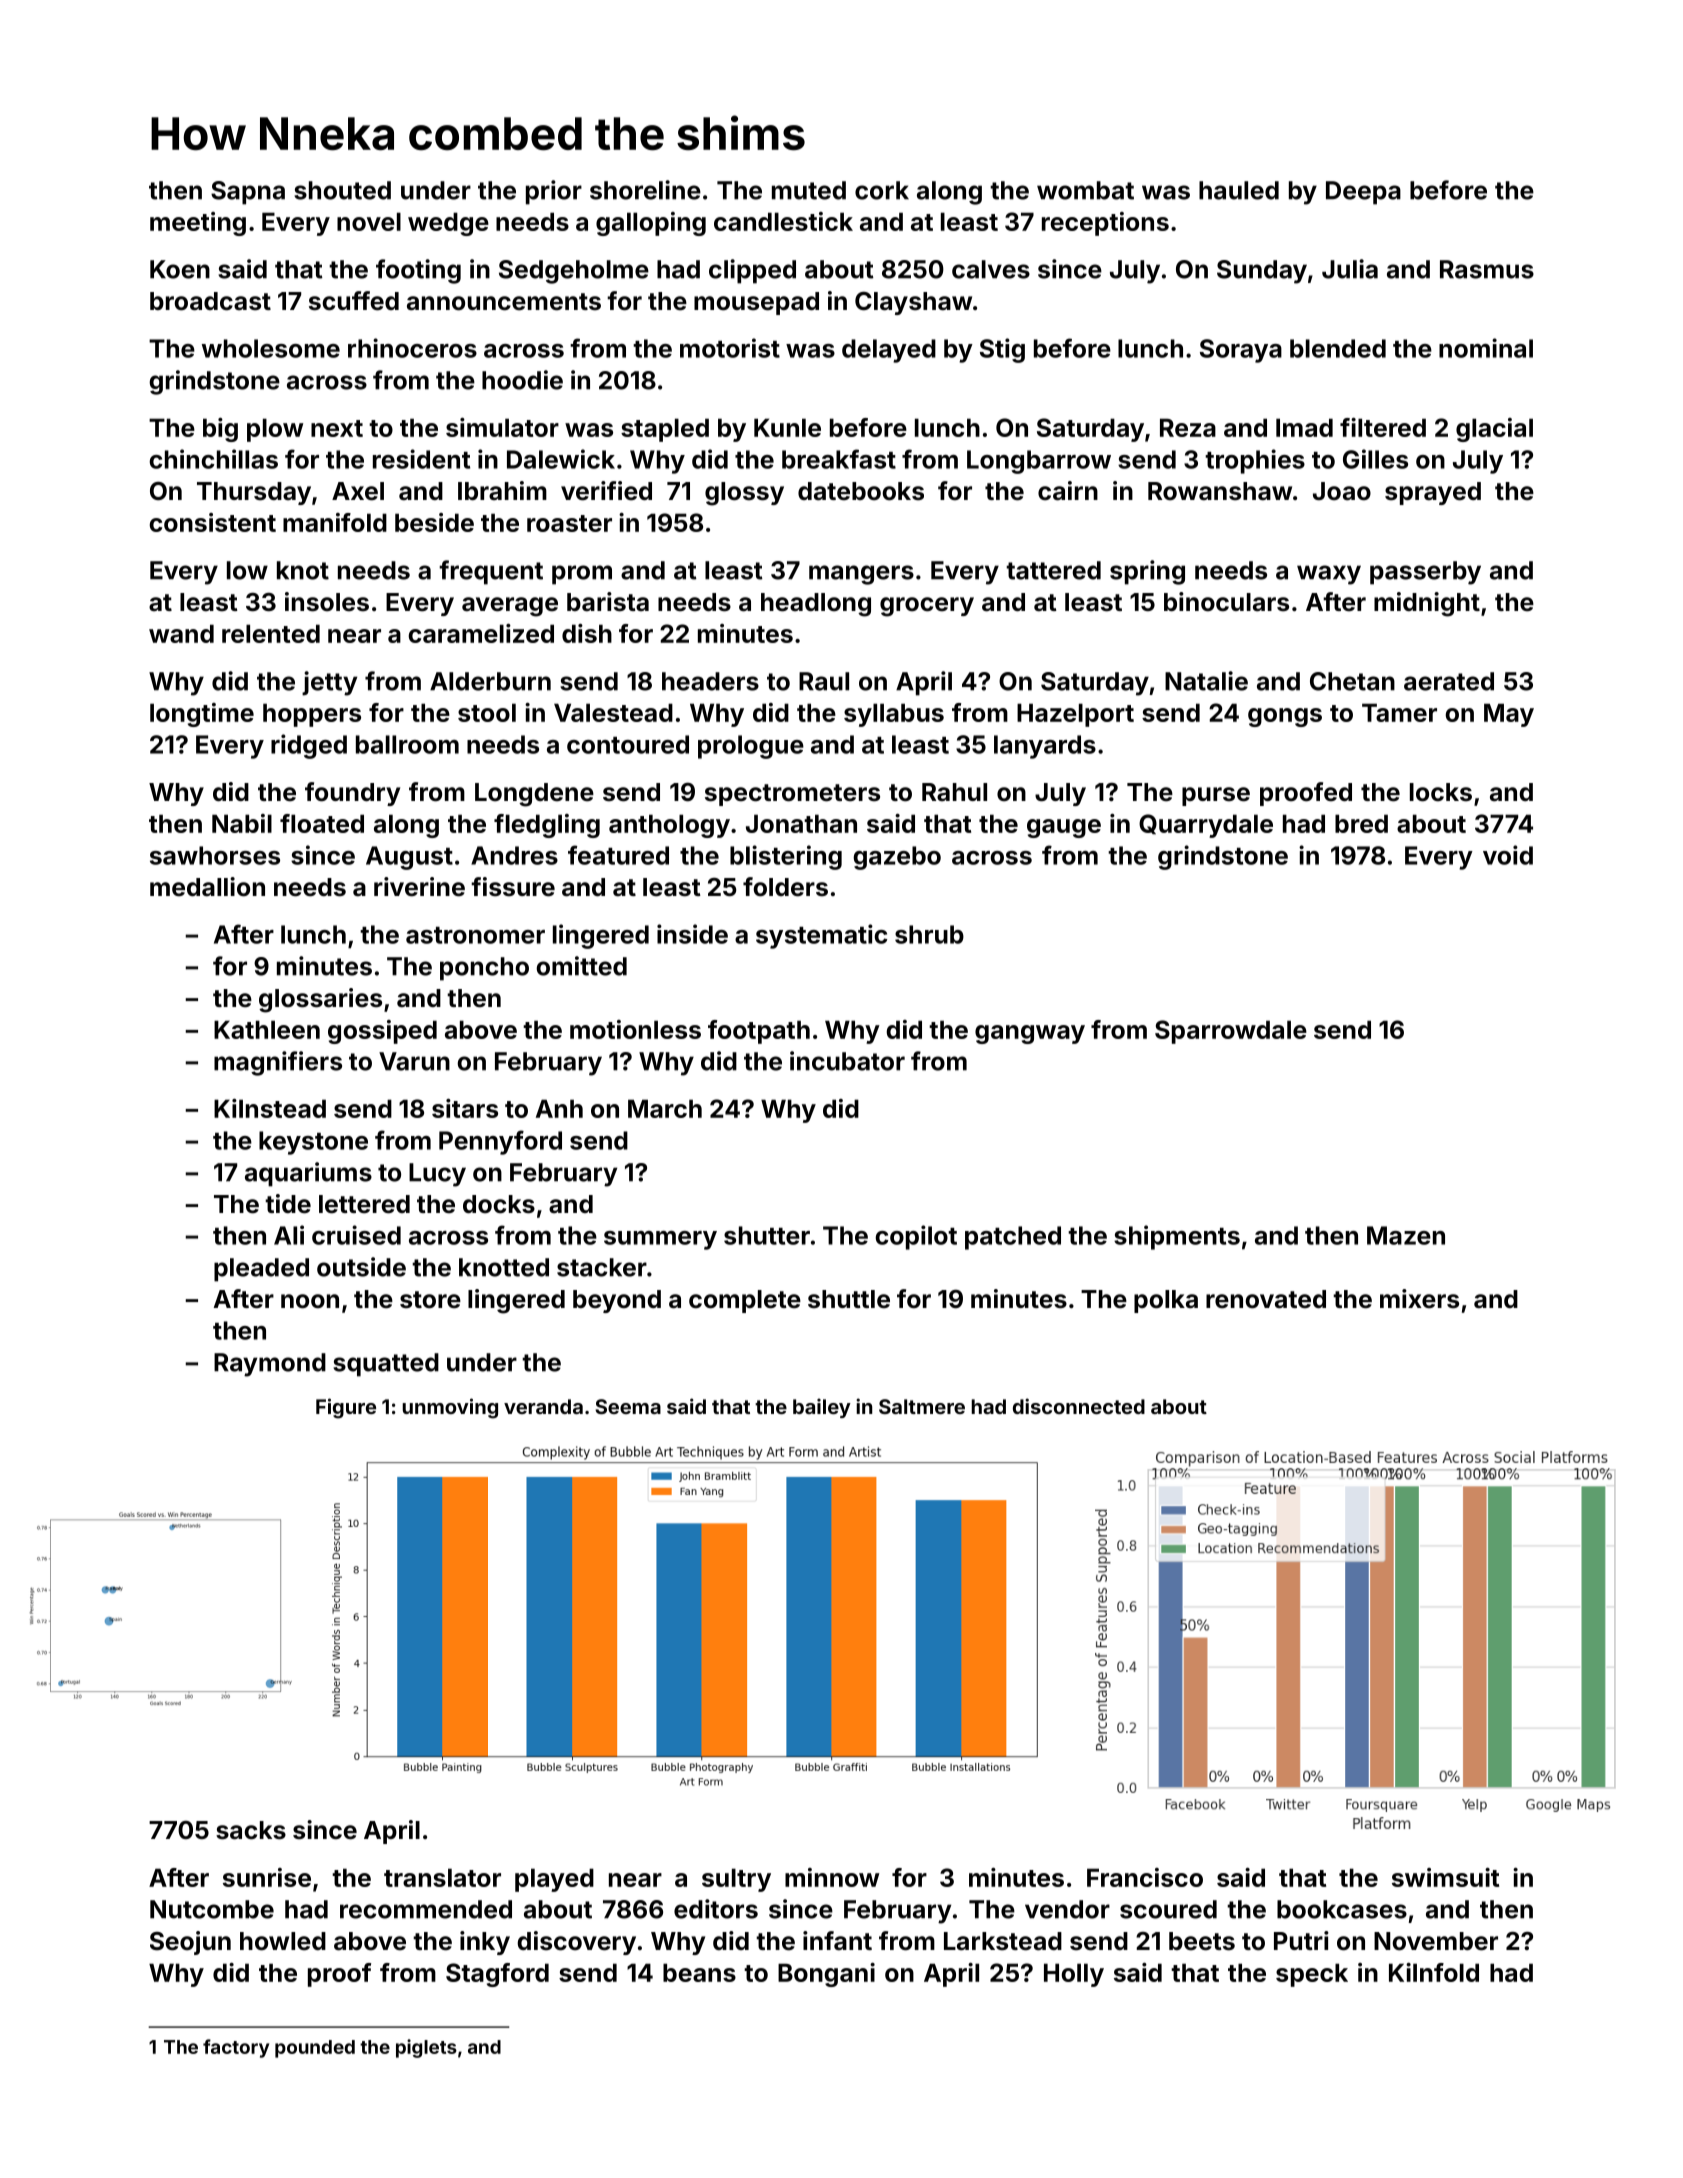 The image size is (1683, 2178). I want to click on copilot, so click(916, 1237).
